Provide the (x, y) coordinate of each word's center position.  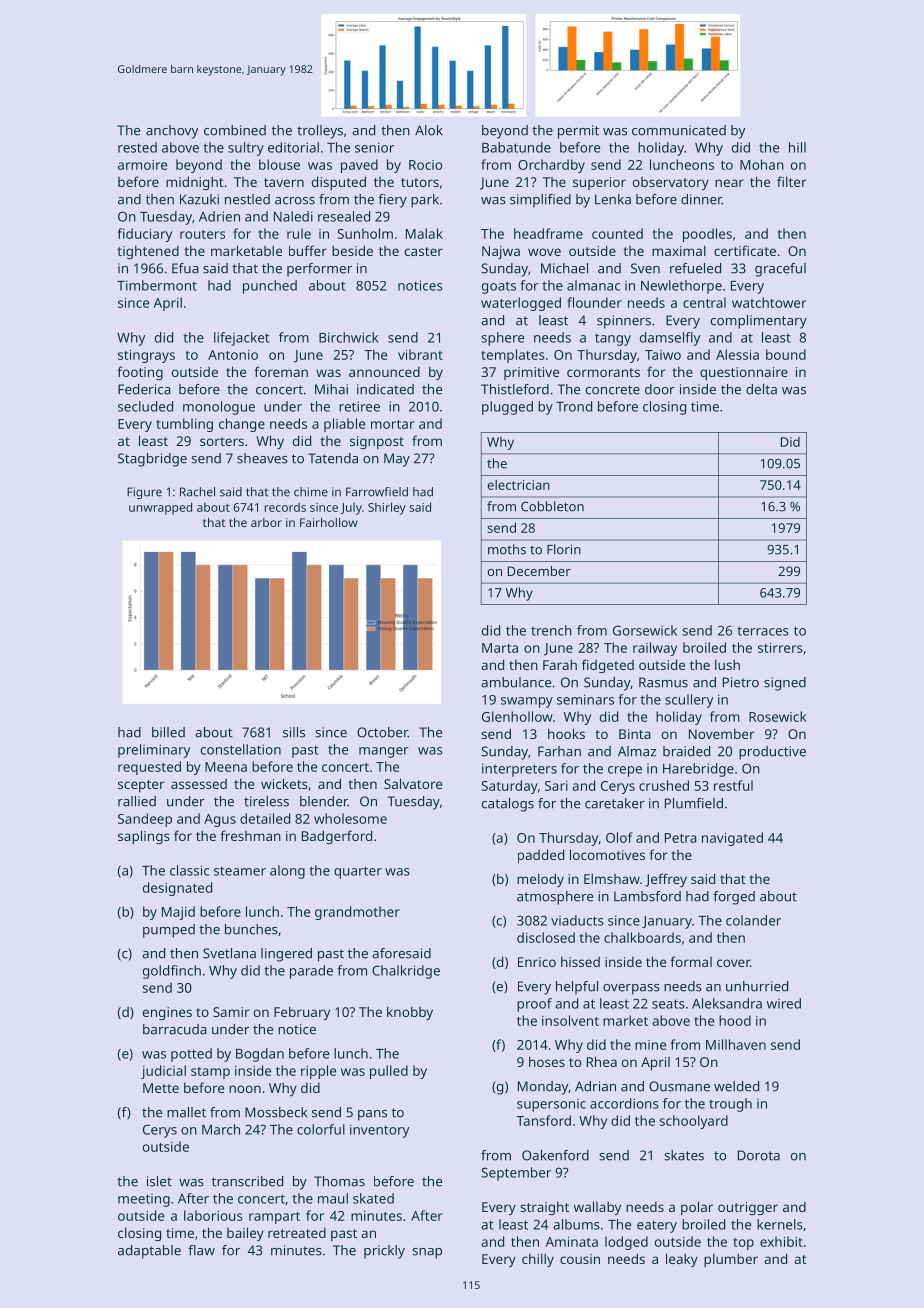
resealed (344, 216)
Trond (574, 406)
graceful (780, 270)
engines (167, 1013)
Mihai (331, 389)
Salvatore (413, 783)
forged (734, 898)
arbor (266, 522)
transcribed (247, 1181)
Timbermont (157, 285)
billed (168, 732)
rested (137, 147)
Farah (560, 664)
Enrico (537, 962)
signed (785, 684)
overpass (631, 989)
